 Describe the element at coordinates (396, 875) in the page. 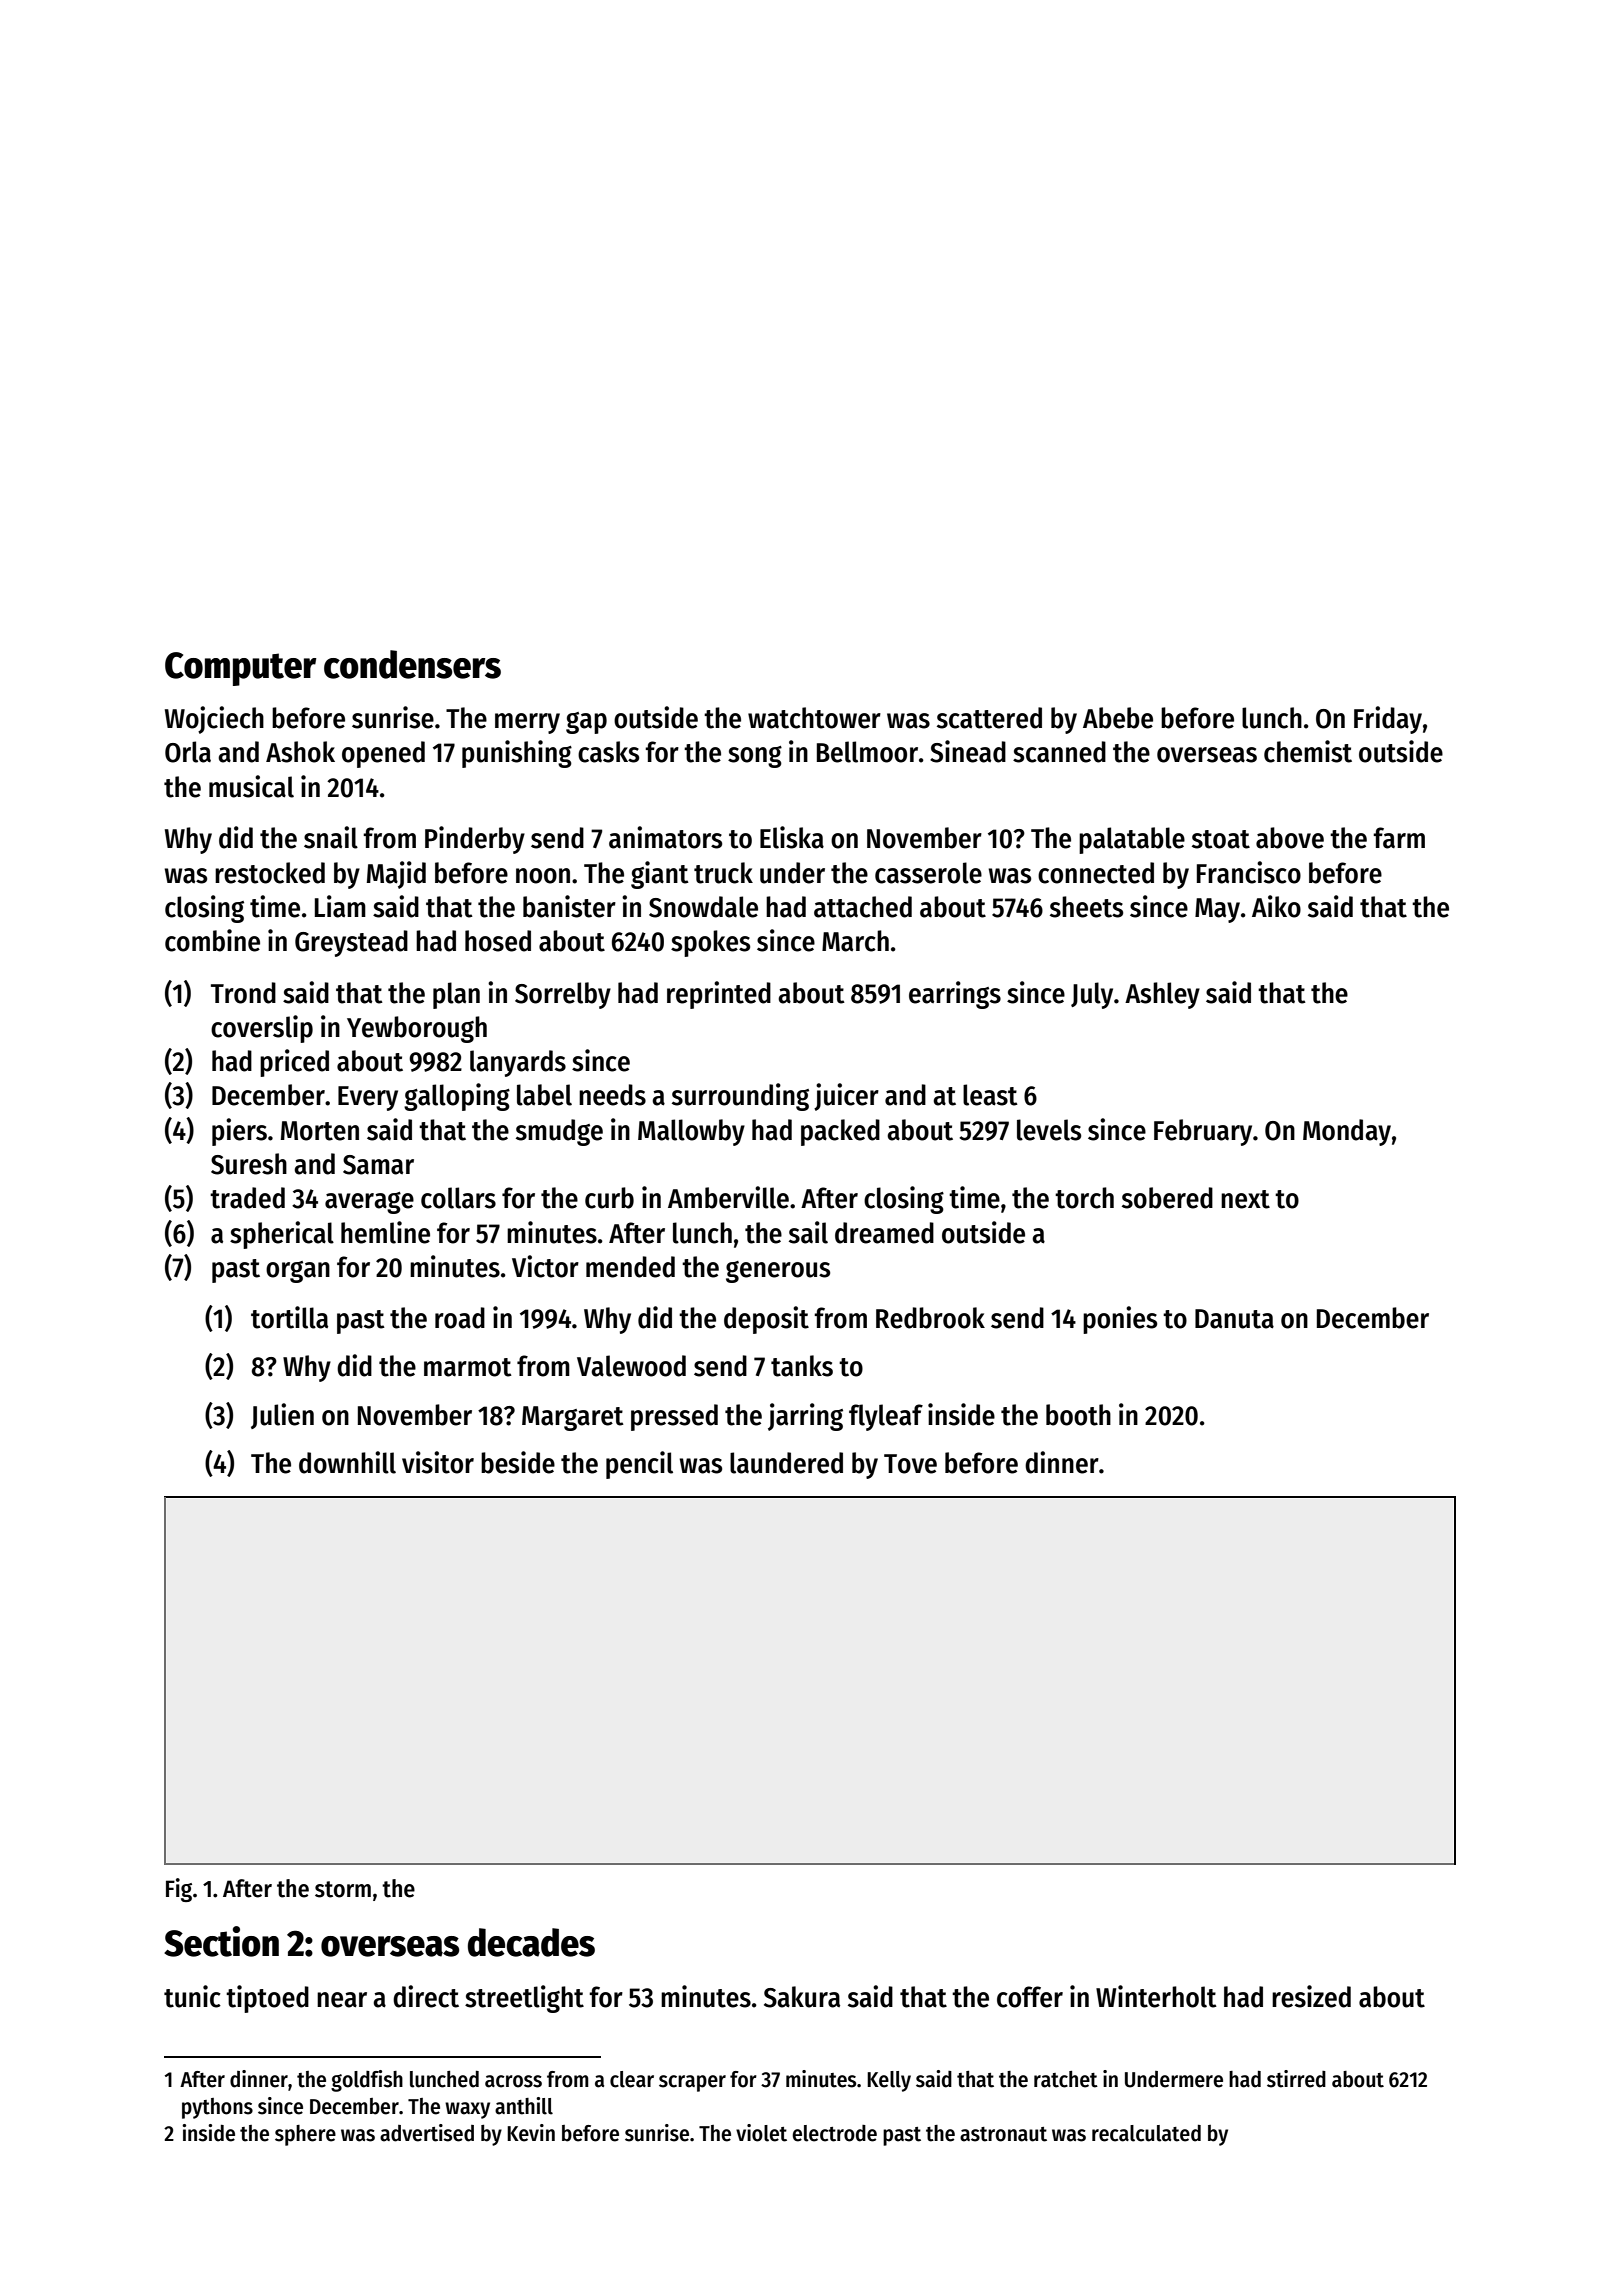

I see `Majid` at that location.
